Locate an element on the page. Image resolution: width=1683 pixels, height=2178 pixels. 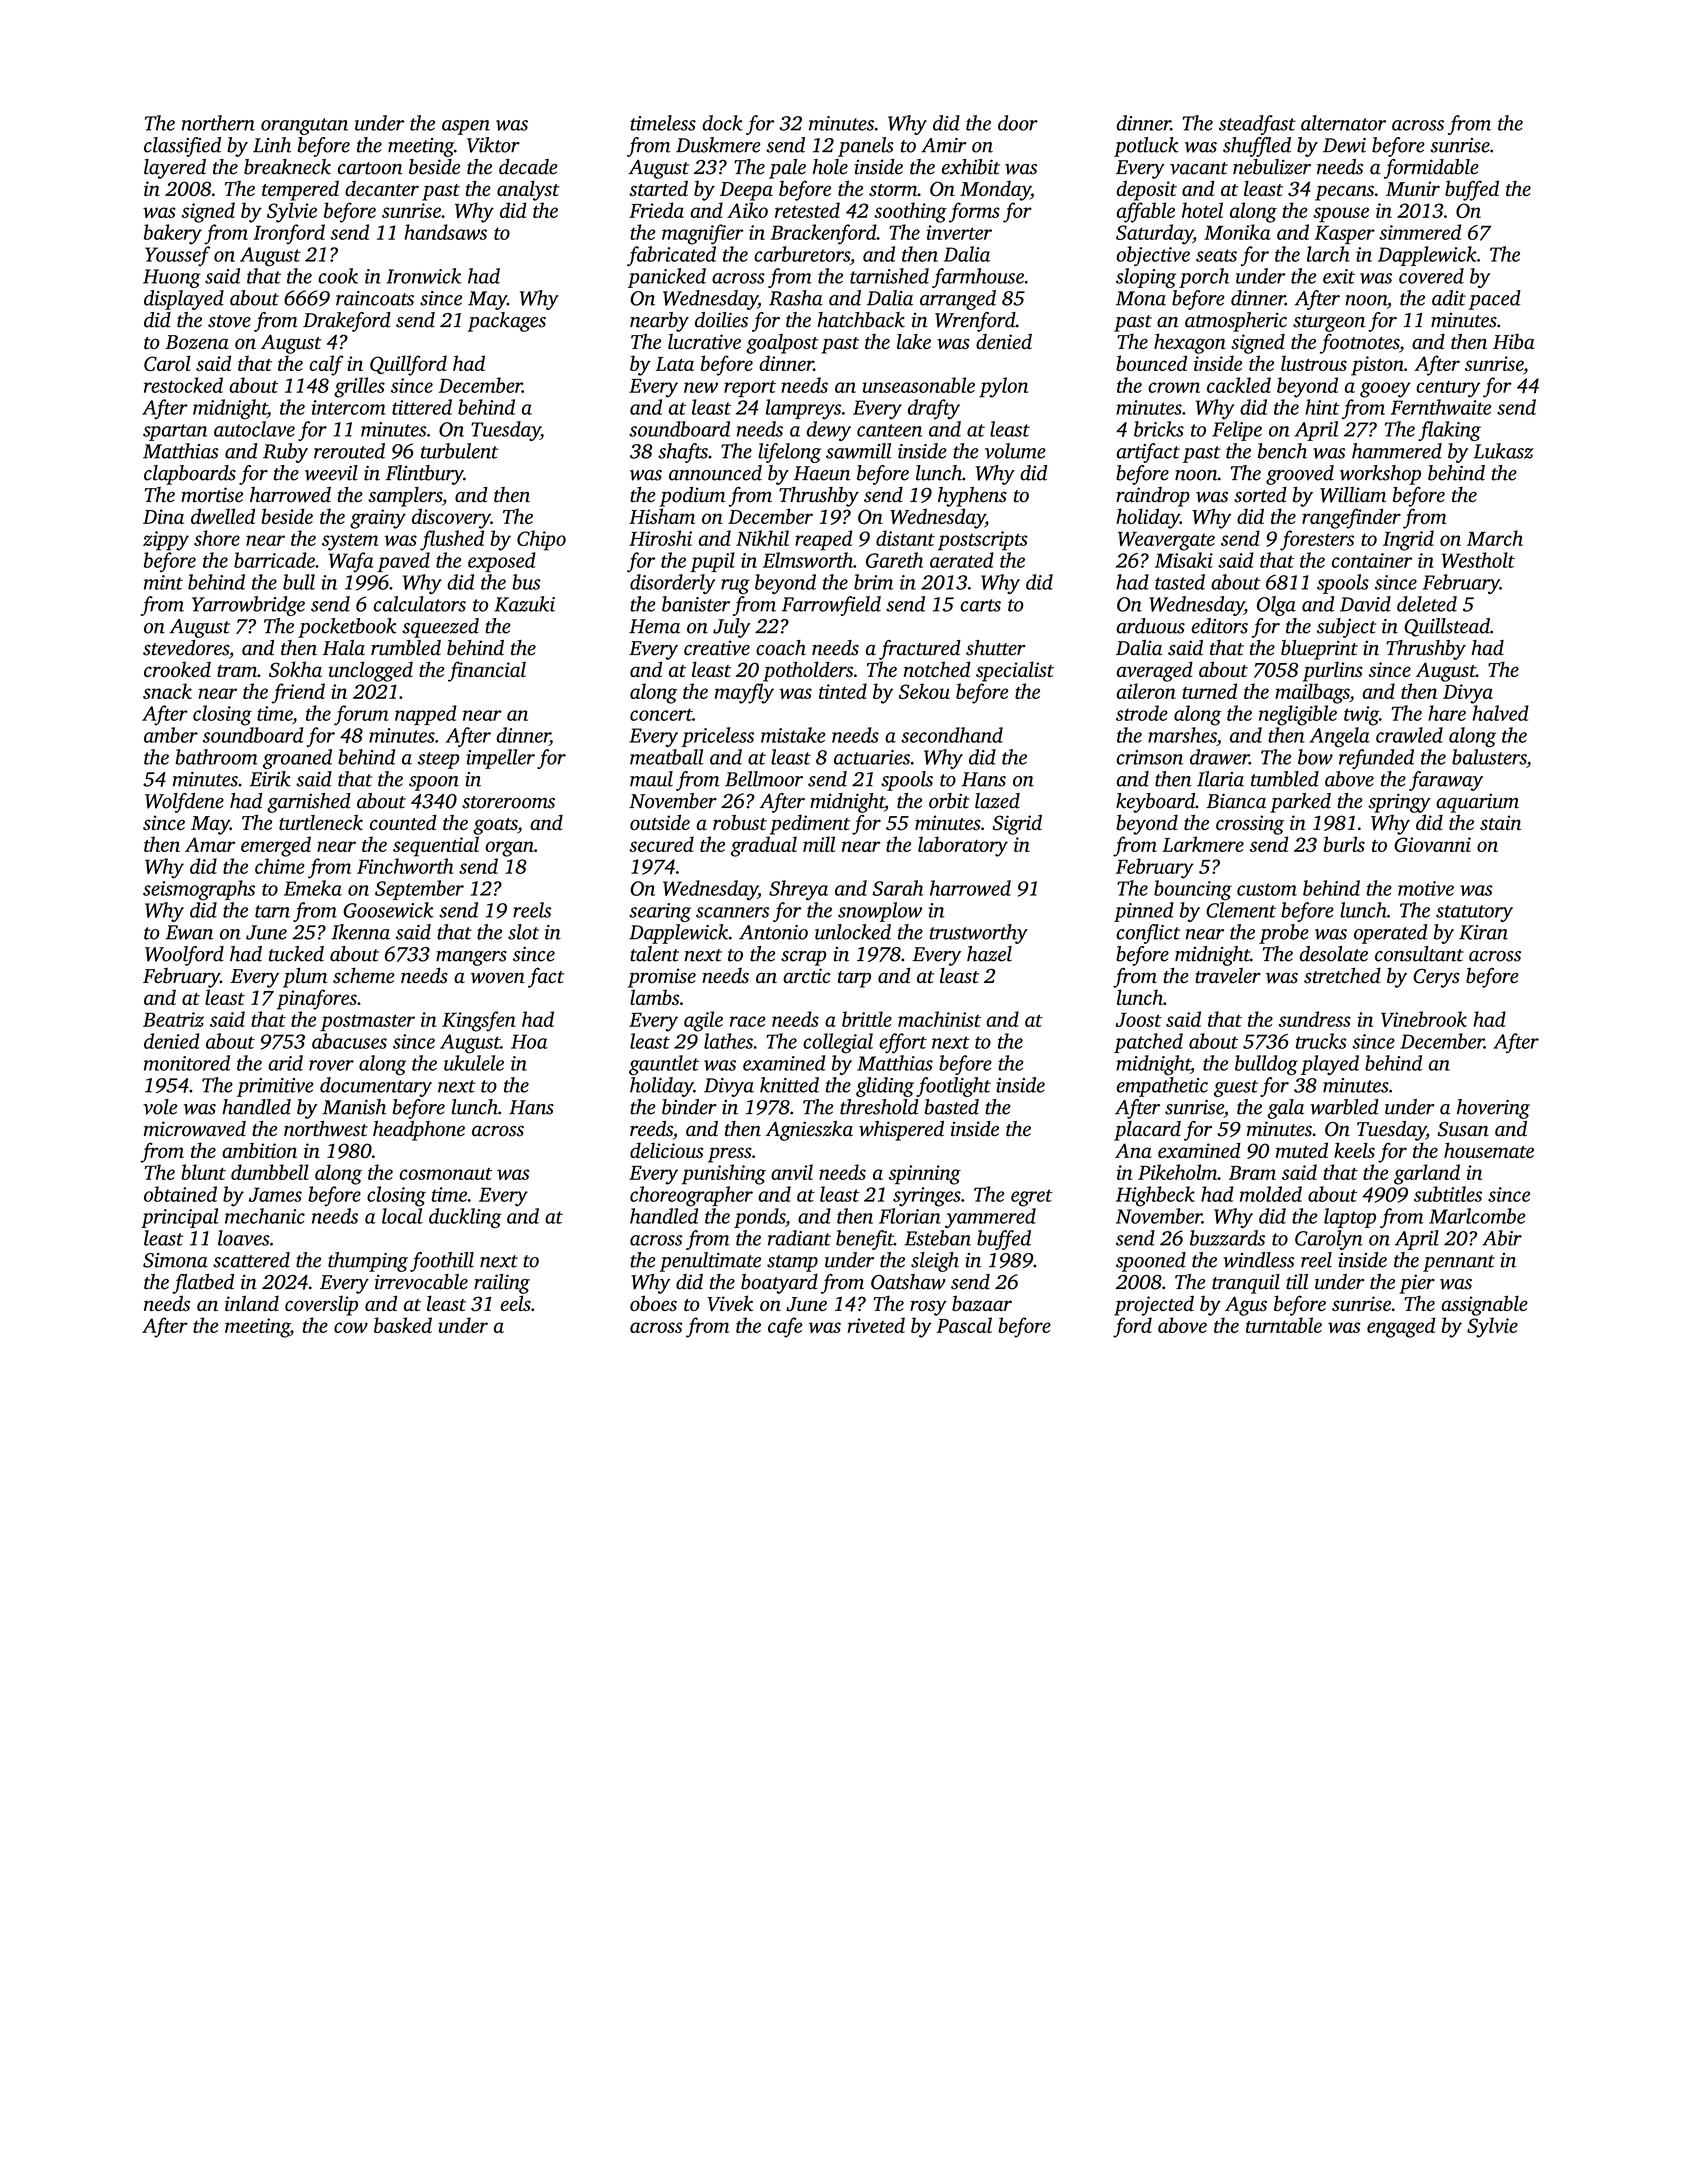
calculators is located at coordinates (420, 604).
